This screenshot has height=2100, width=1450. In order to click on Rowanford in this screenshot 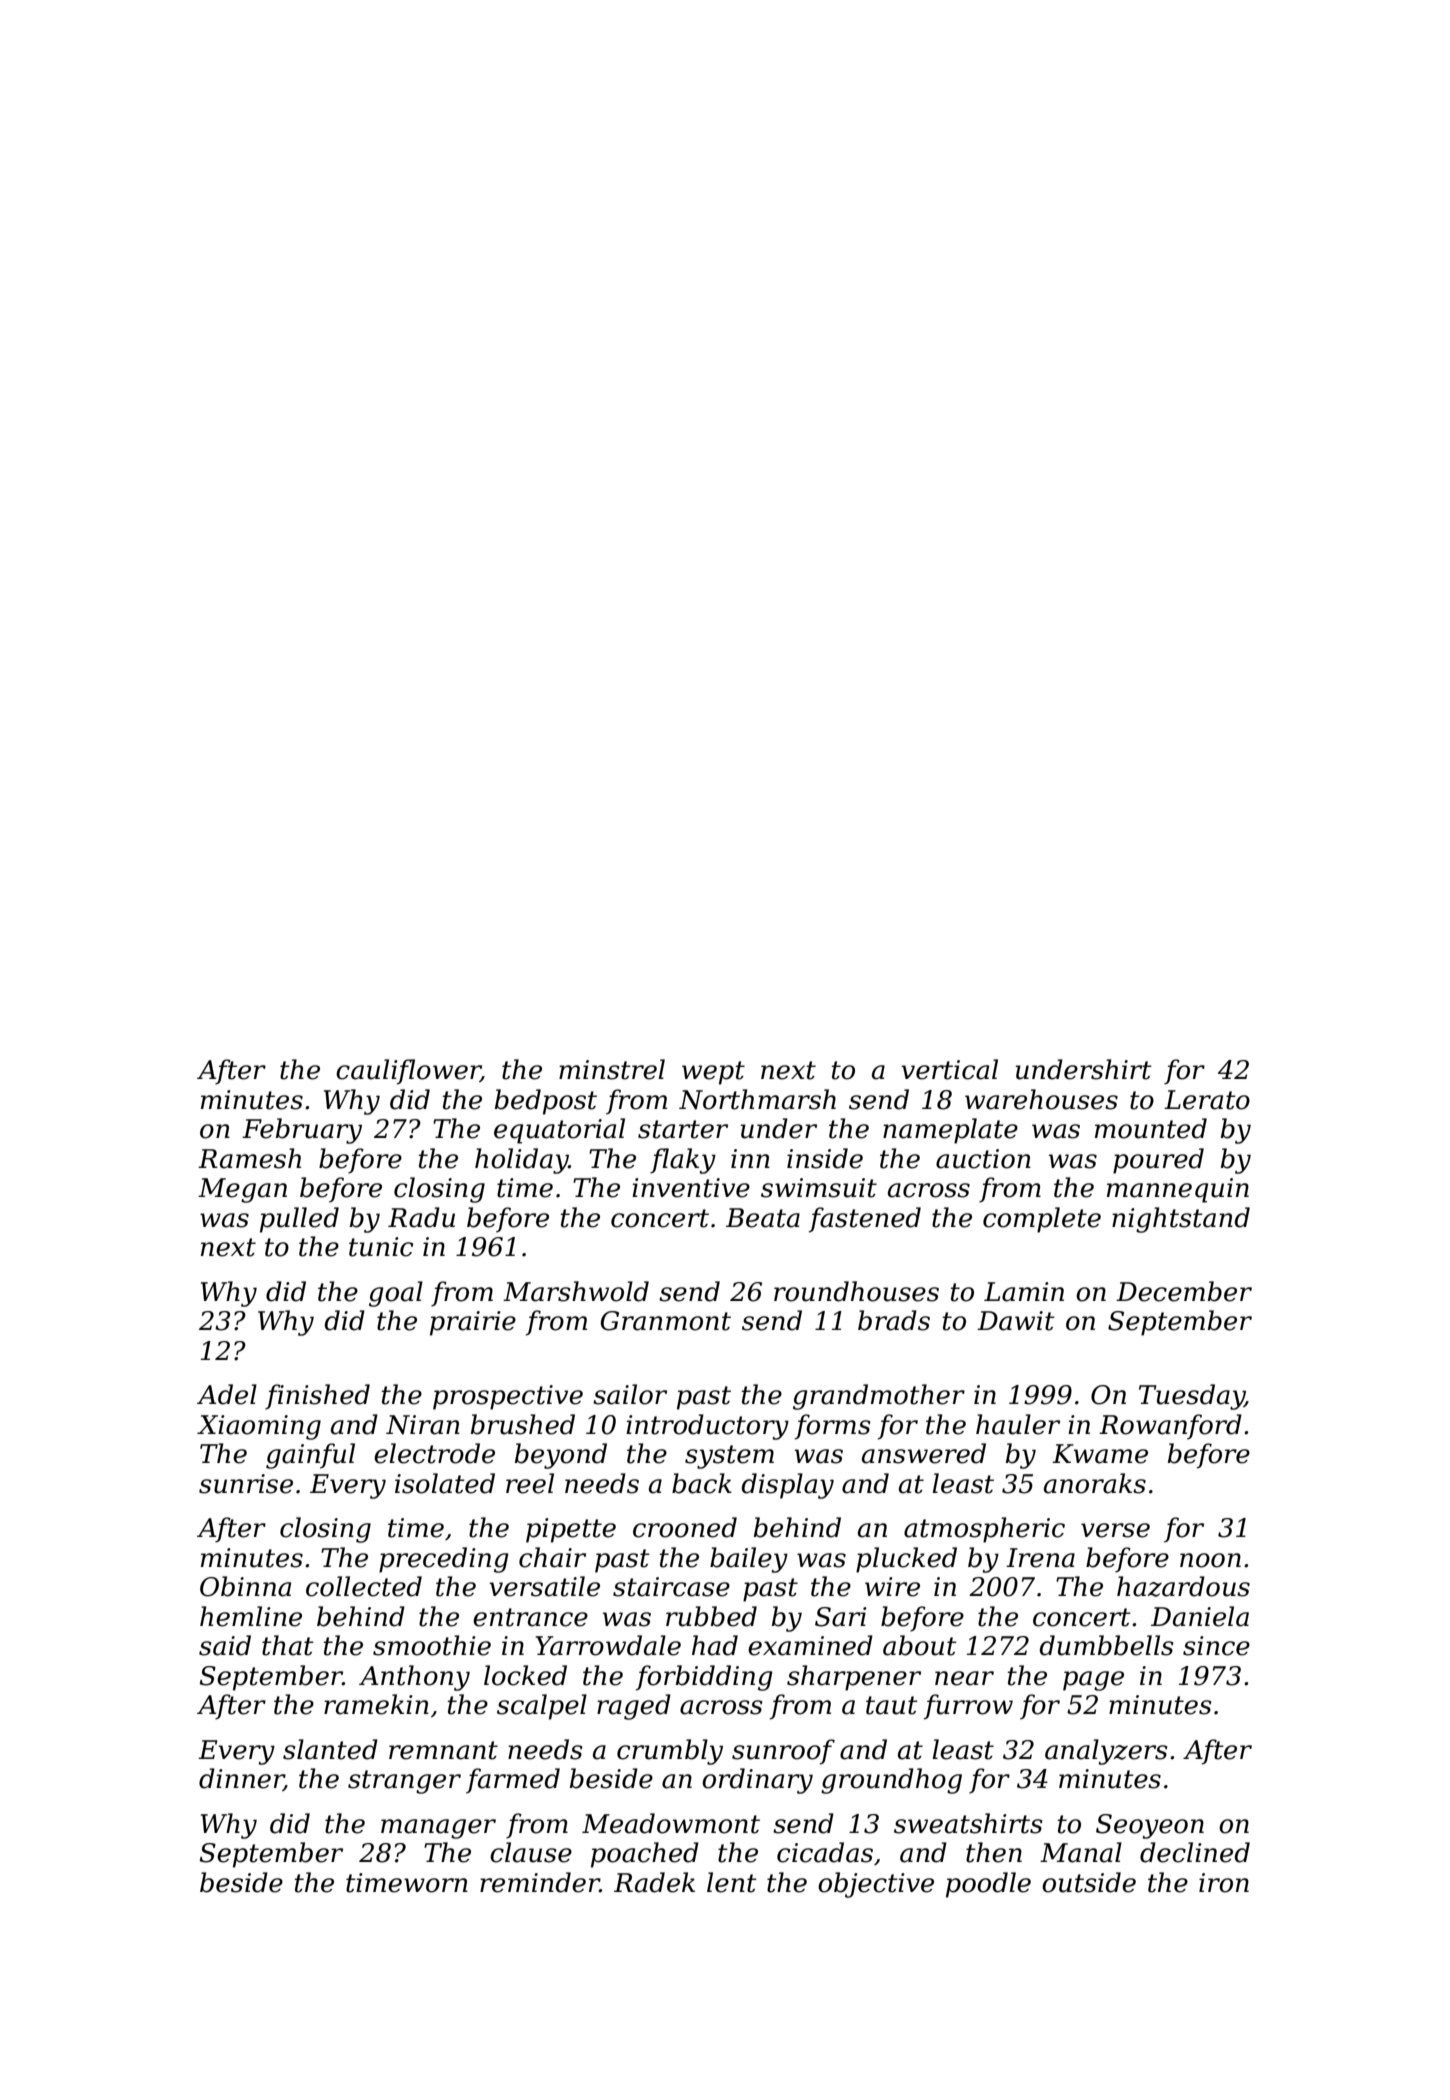, I will do `click(1170, 1427)`.
